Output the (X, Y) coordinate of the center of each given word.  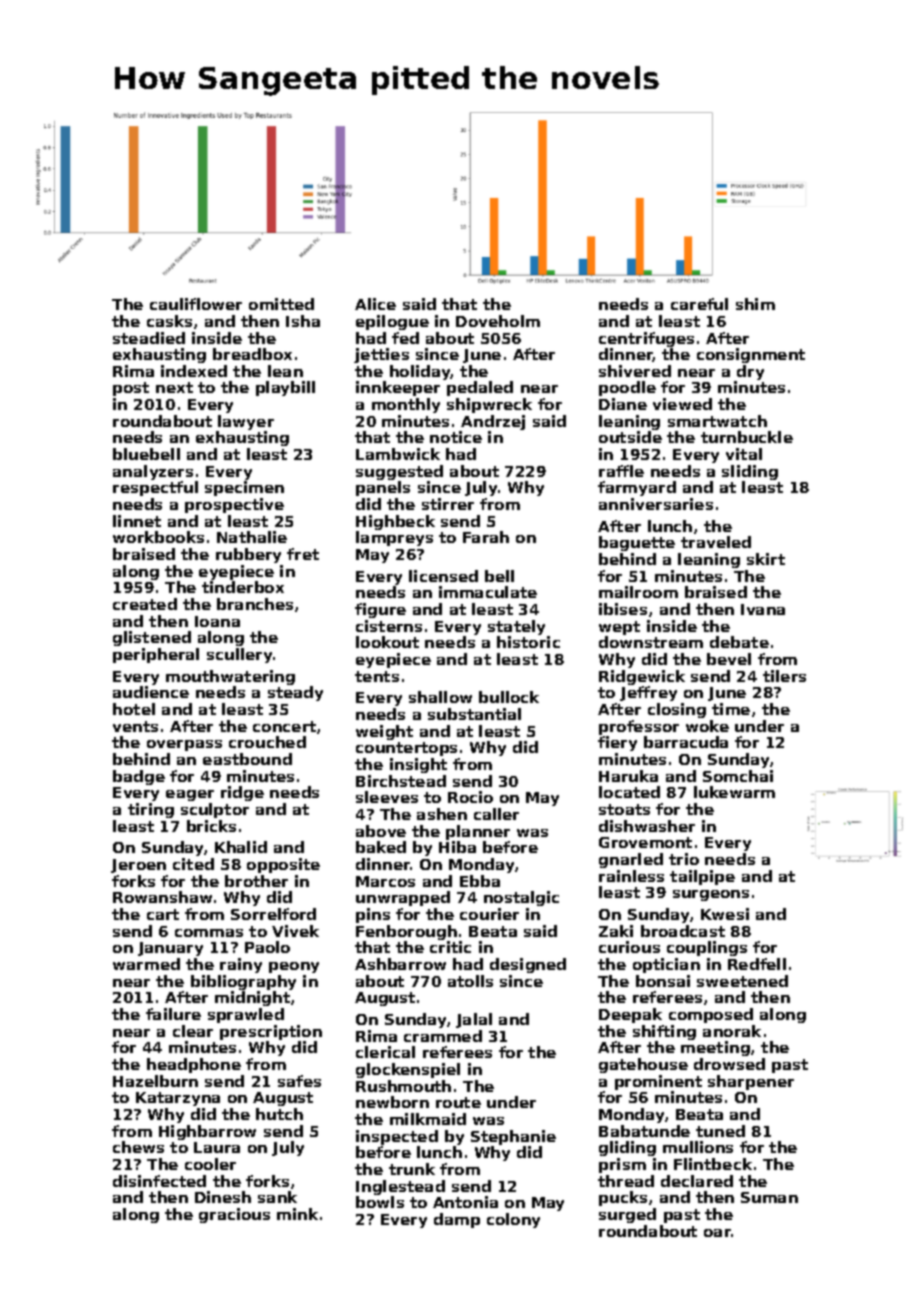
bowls (380, 1202)
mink (297, 1214)
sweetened (742, 981)
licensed (443, 576)
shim (755, 304)
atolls (470, 981)
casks (169, 321)
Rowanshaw (162, 897)
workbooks (158, 537)
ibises (623, 609)
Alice (375, 304)
